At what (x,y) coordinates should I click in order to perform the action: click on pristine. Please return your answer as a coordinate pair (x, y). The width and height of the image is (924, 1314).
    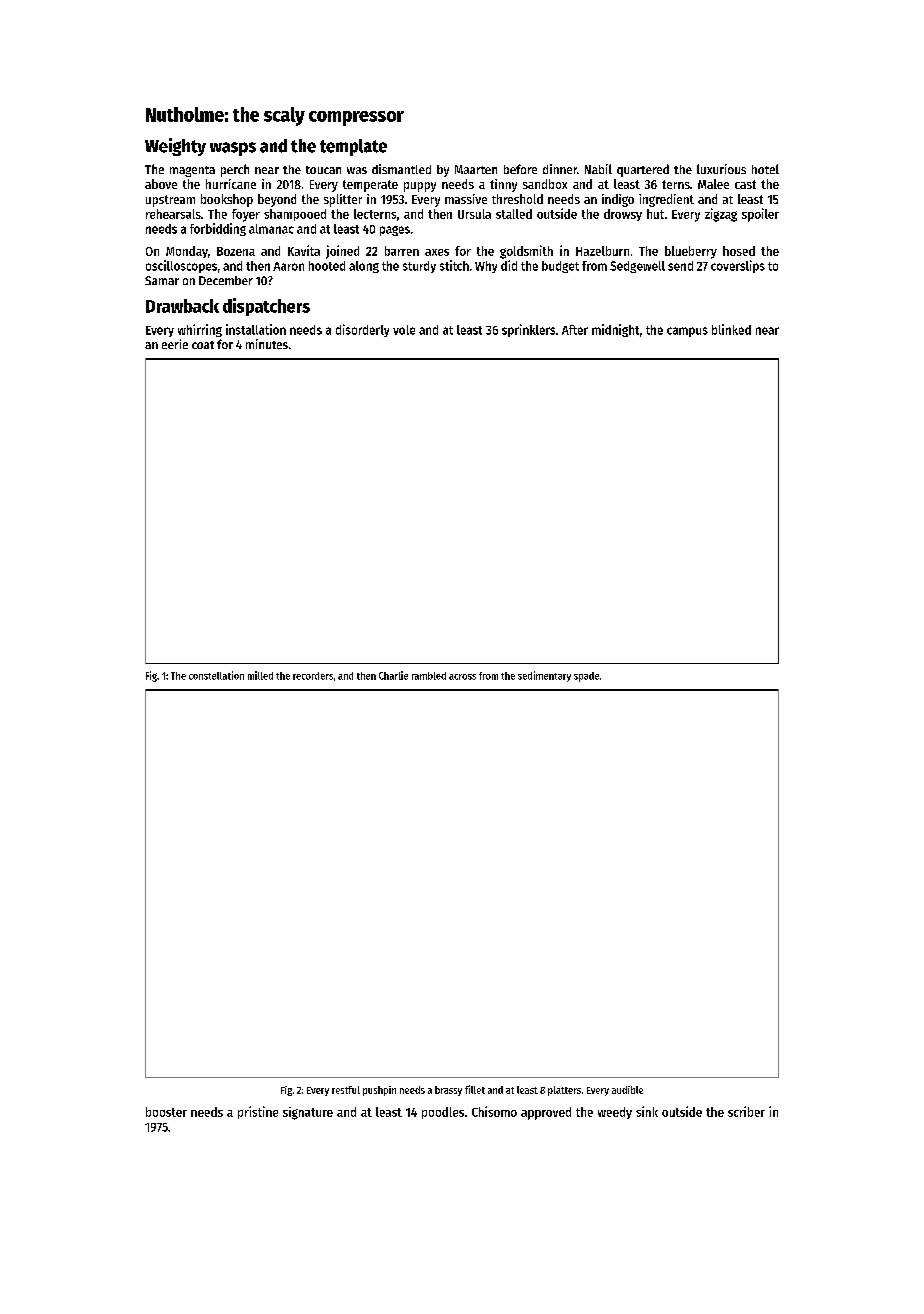
    Looking at the image, I should click on (258, 1112).
